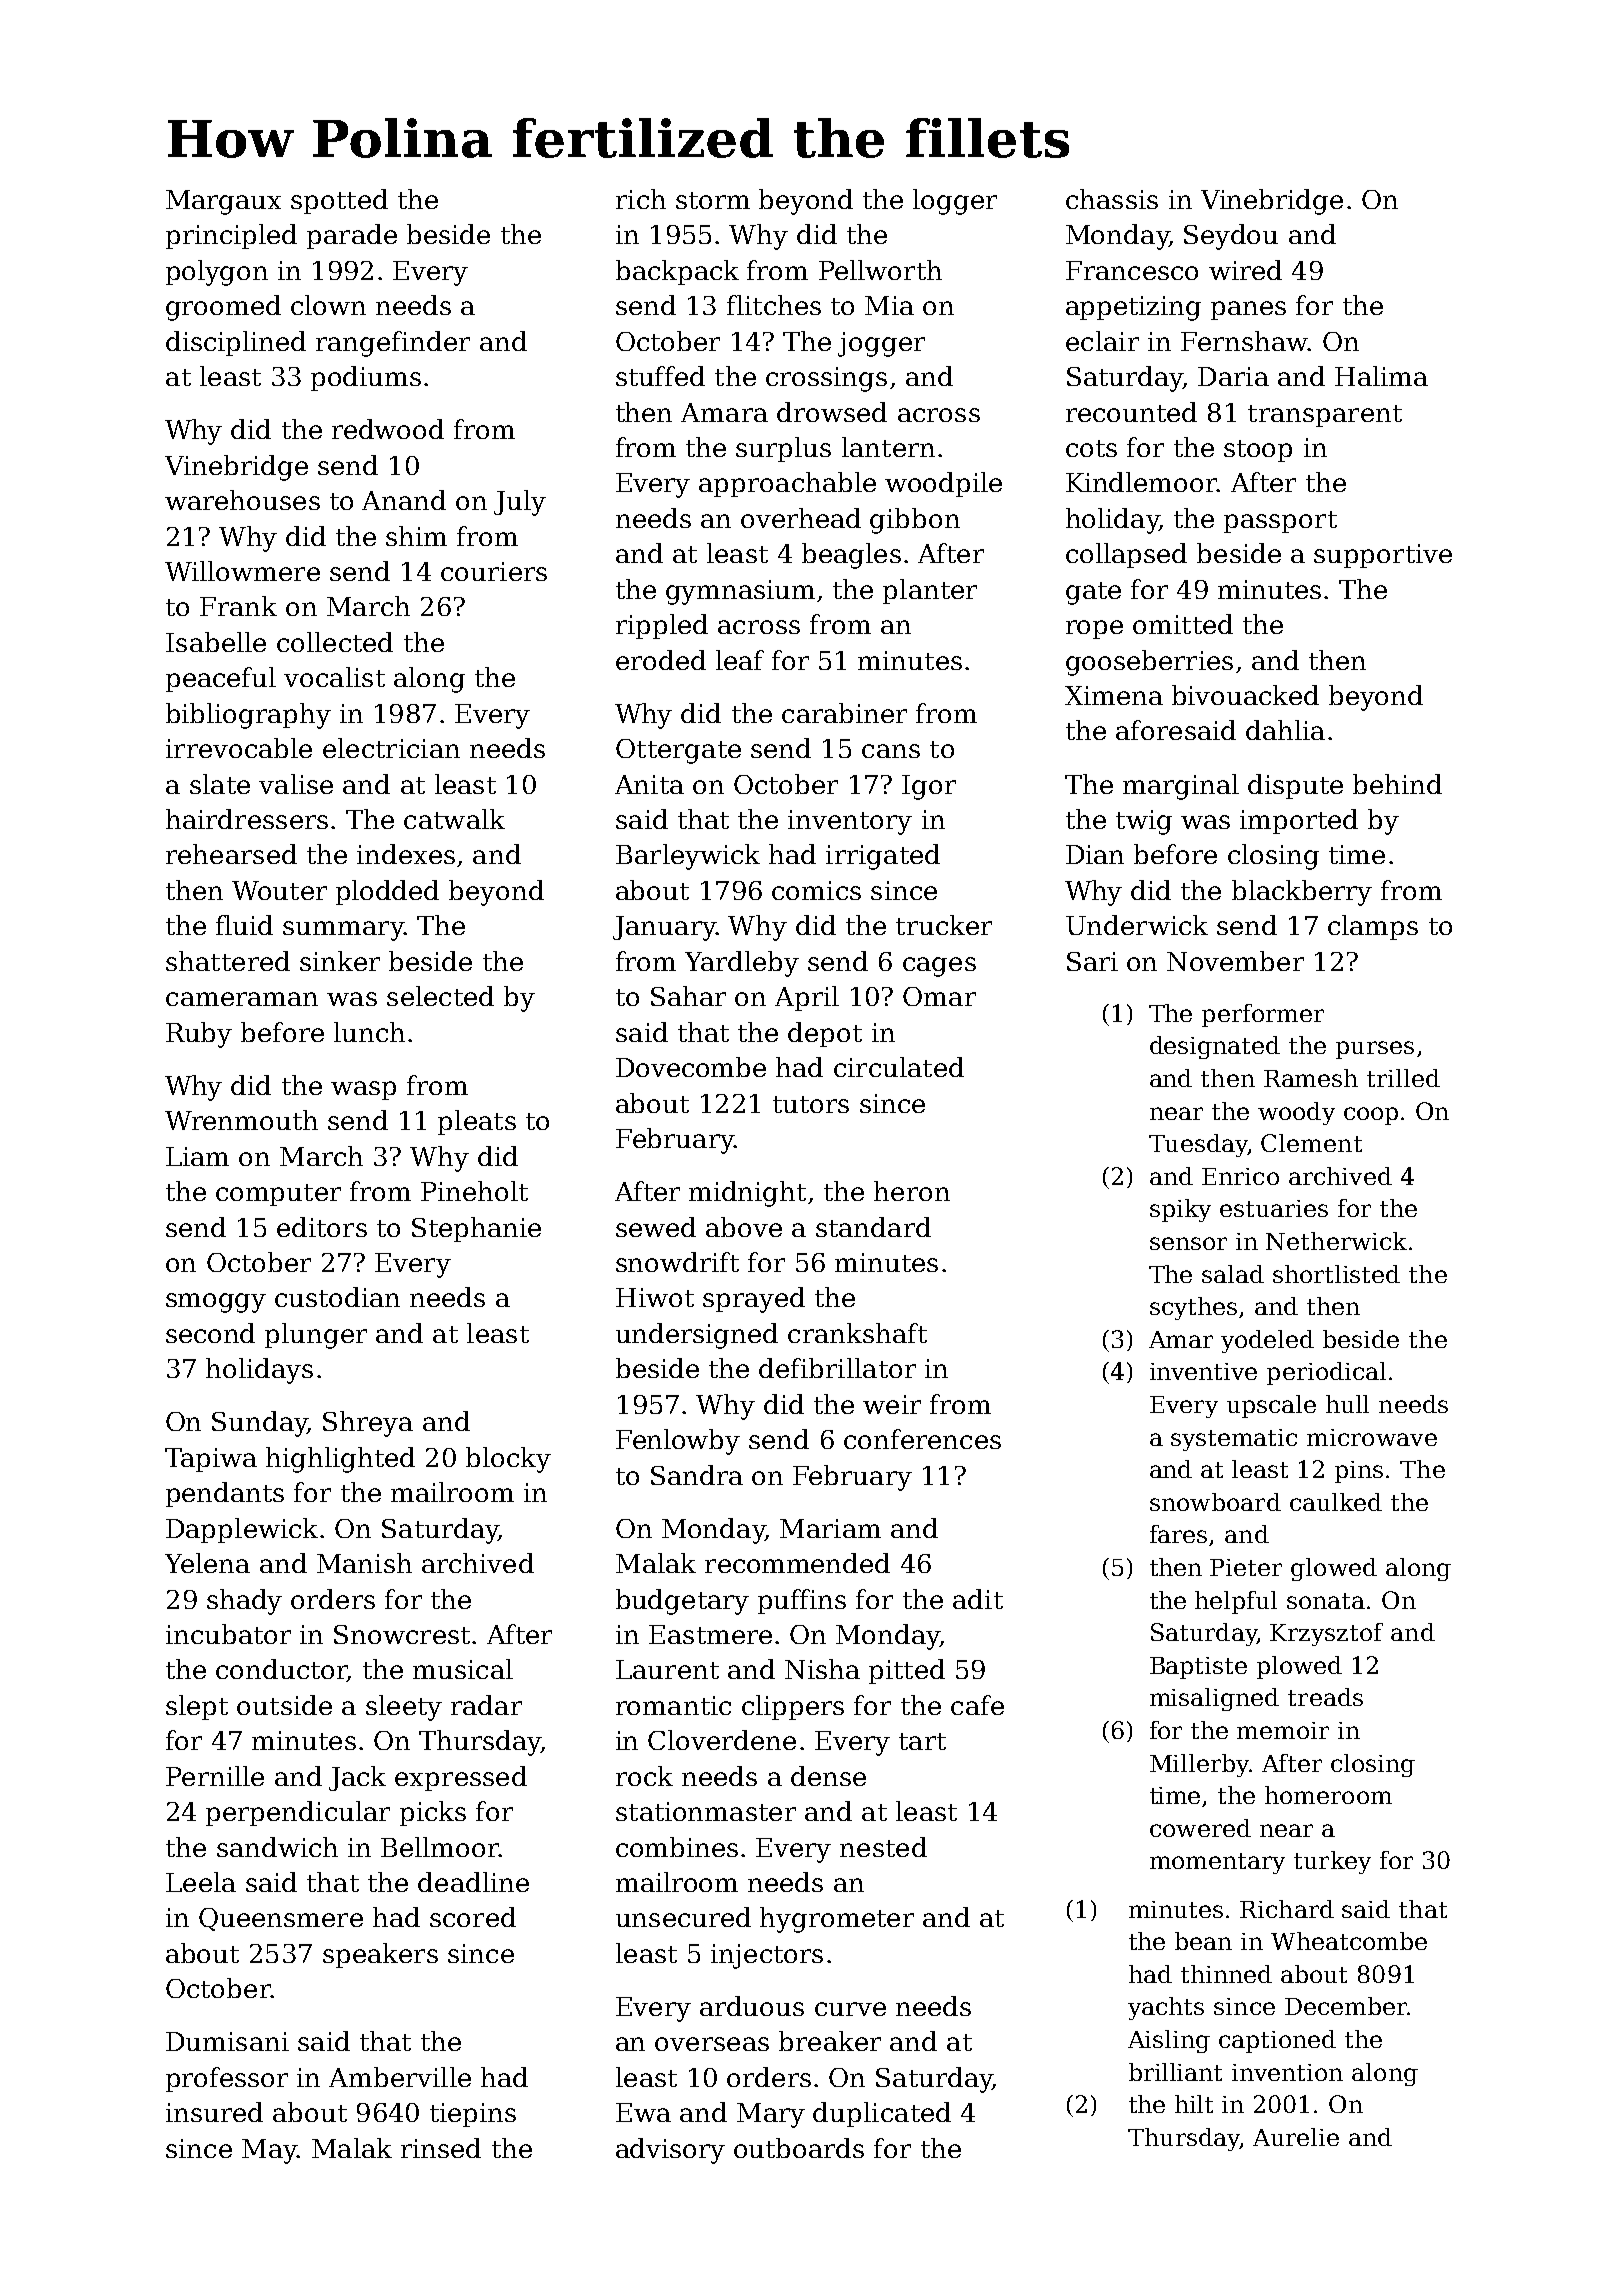  I want to click on Aurelie, so click(1296, 2137).
